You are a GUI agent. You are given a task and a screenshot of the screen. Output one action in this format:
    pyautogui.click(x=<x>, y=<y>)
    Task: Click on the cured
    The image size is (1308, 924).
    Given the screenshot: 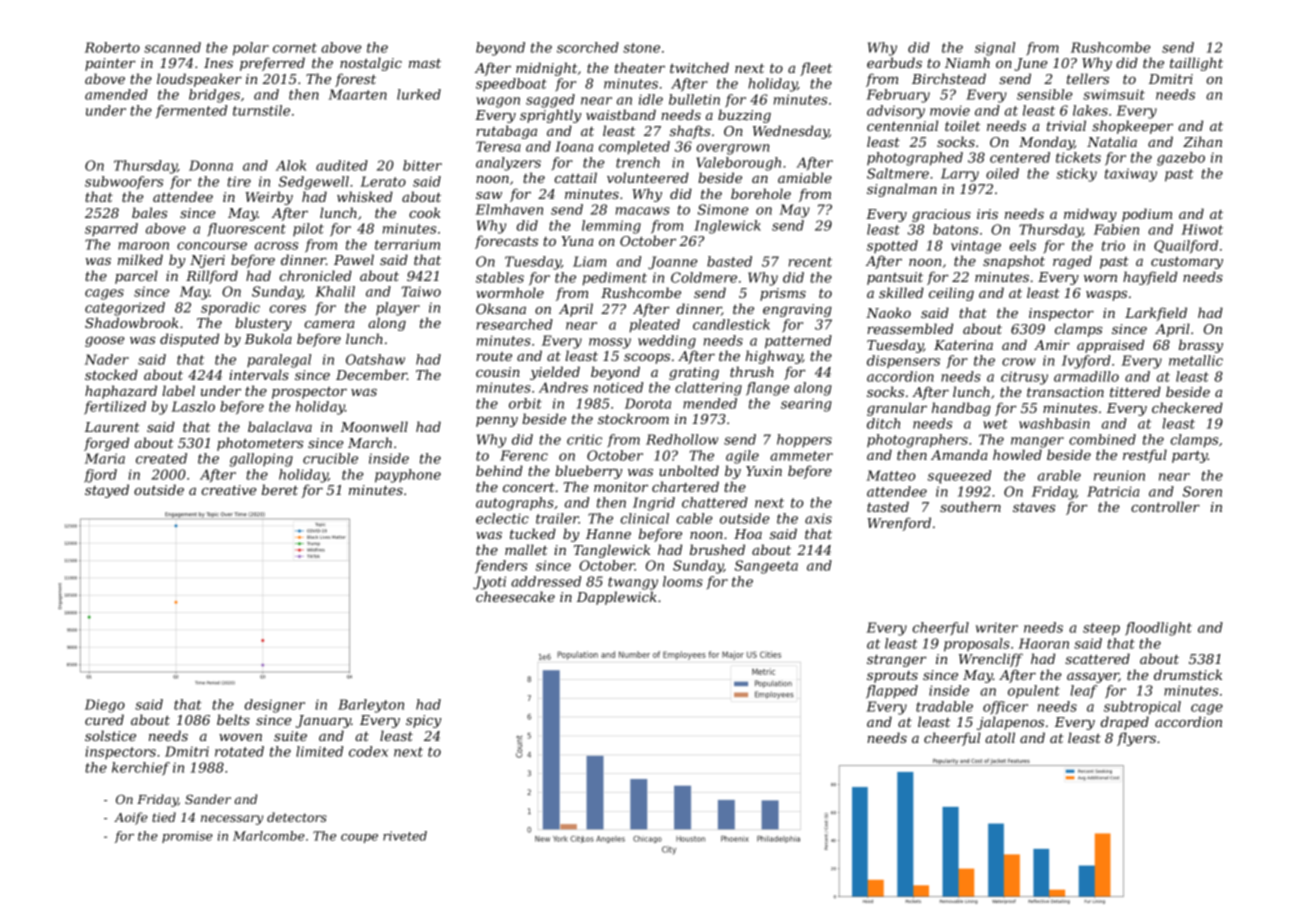 What is the action you would take?
    pyautogui.click(x=104, y=719)
